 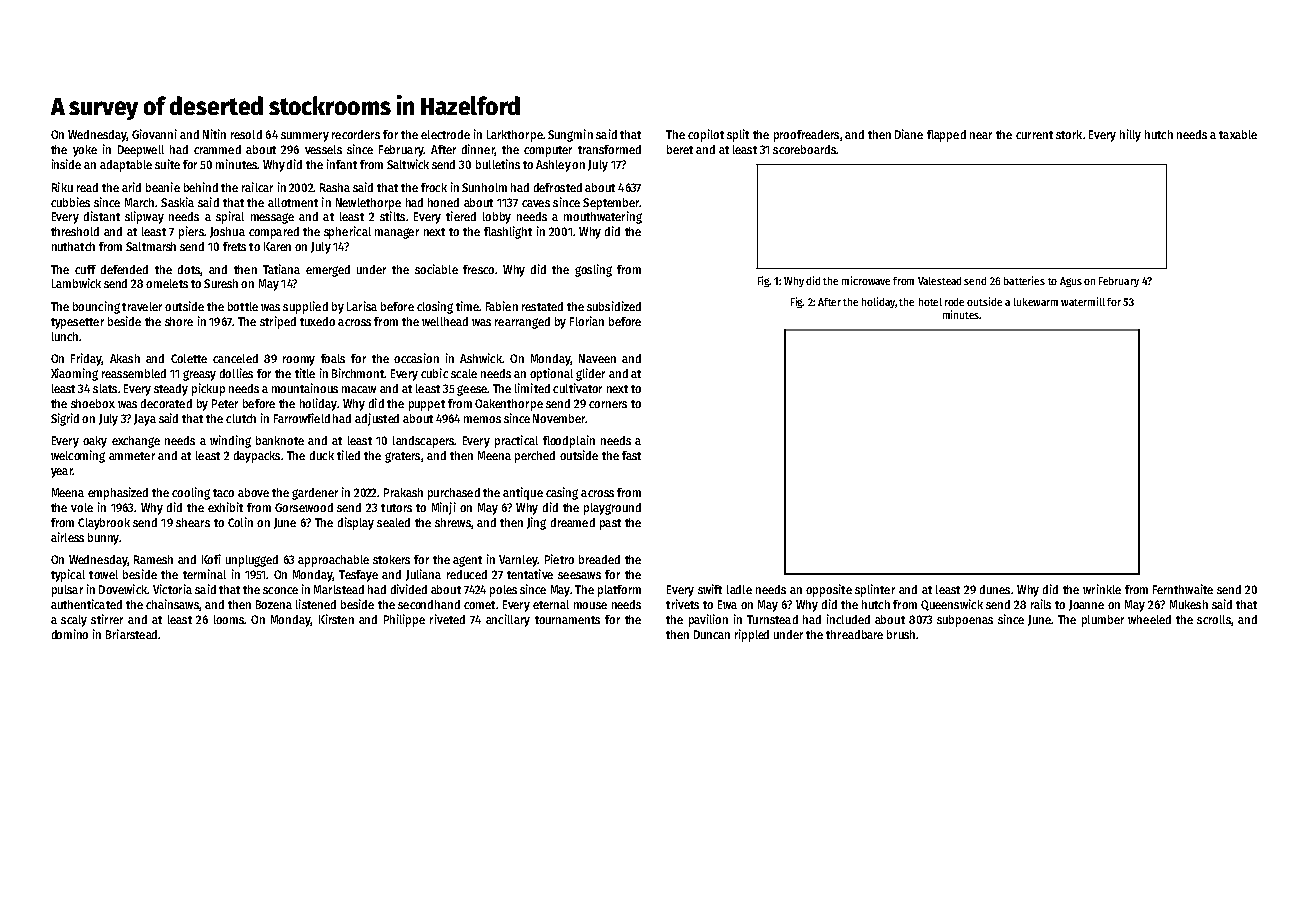 I want to click on restated, so click(x=542, y=306).
